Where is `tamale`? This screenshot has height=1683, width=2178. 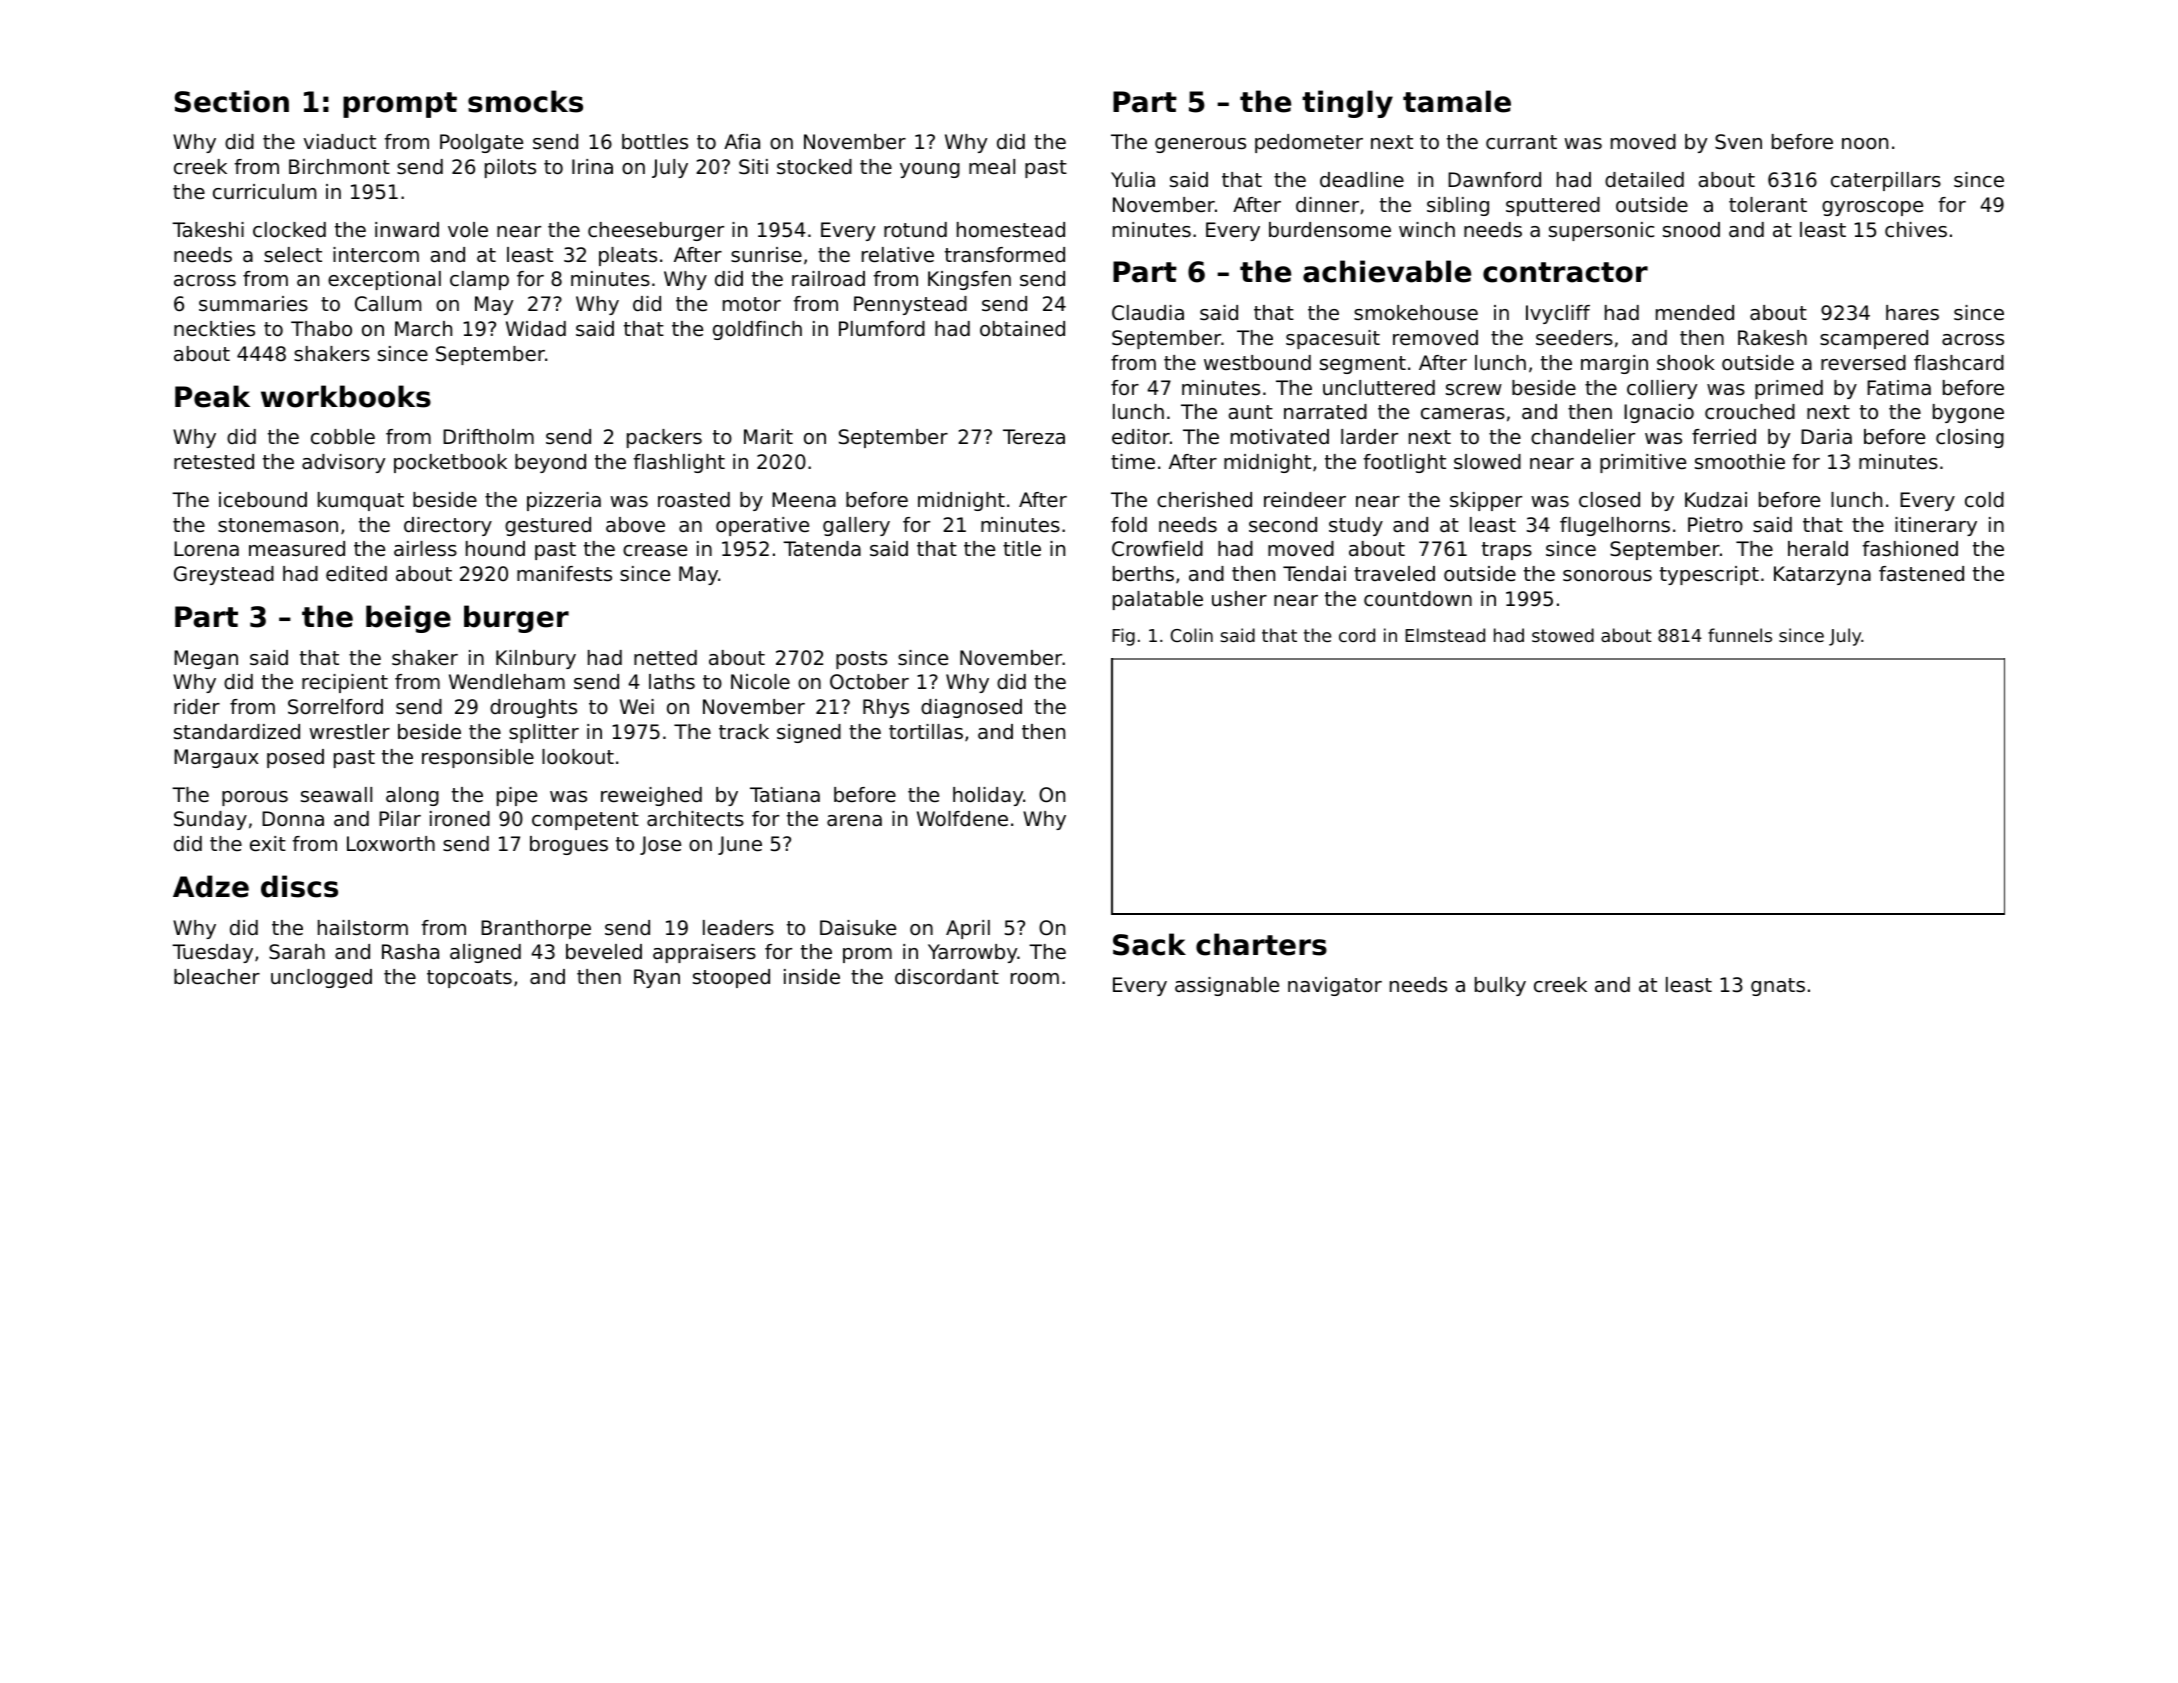 tamale is located at coordinates (1457, 101).
